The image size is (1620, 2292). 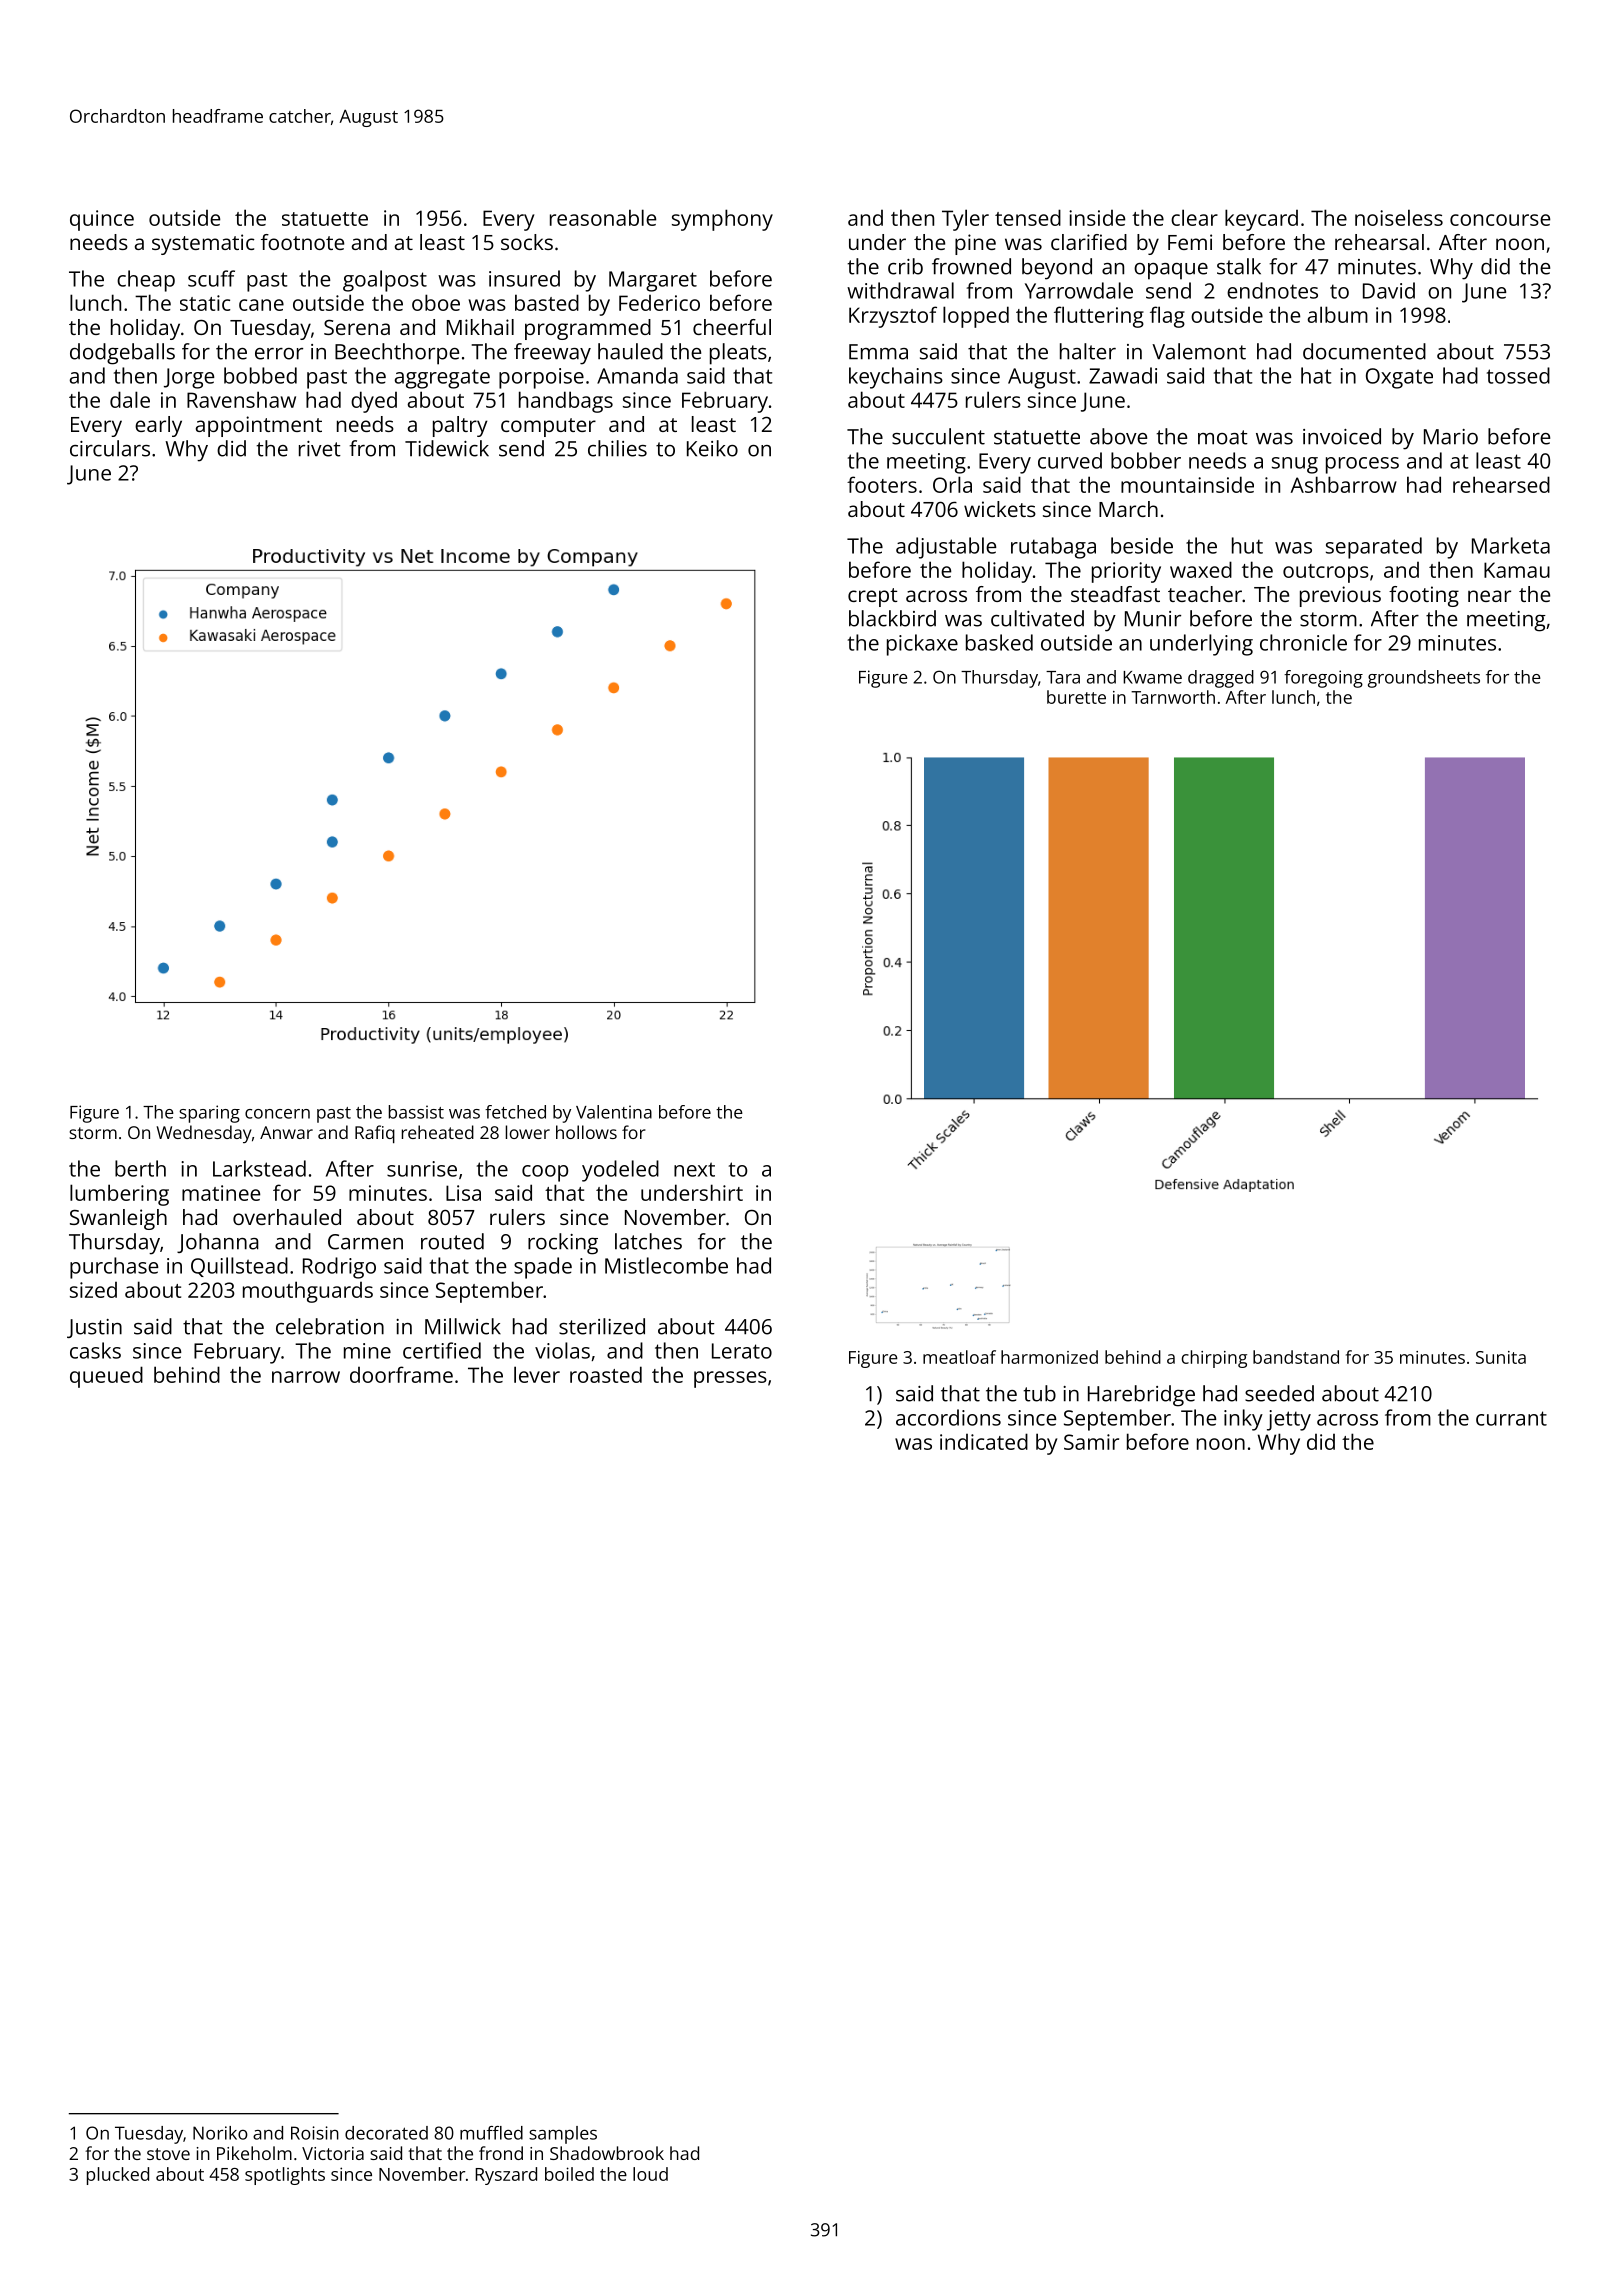 I want to click on currant, so click(x=1511, y=1418).
